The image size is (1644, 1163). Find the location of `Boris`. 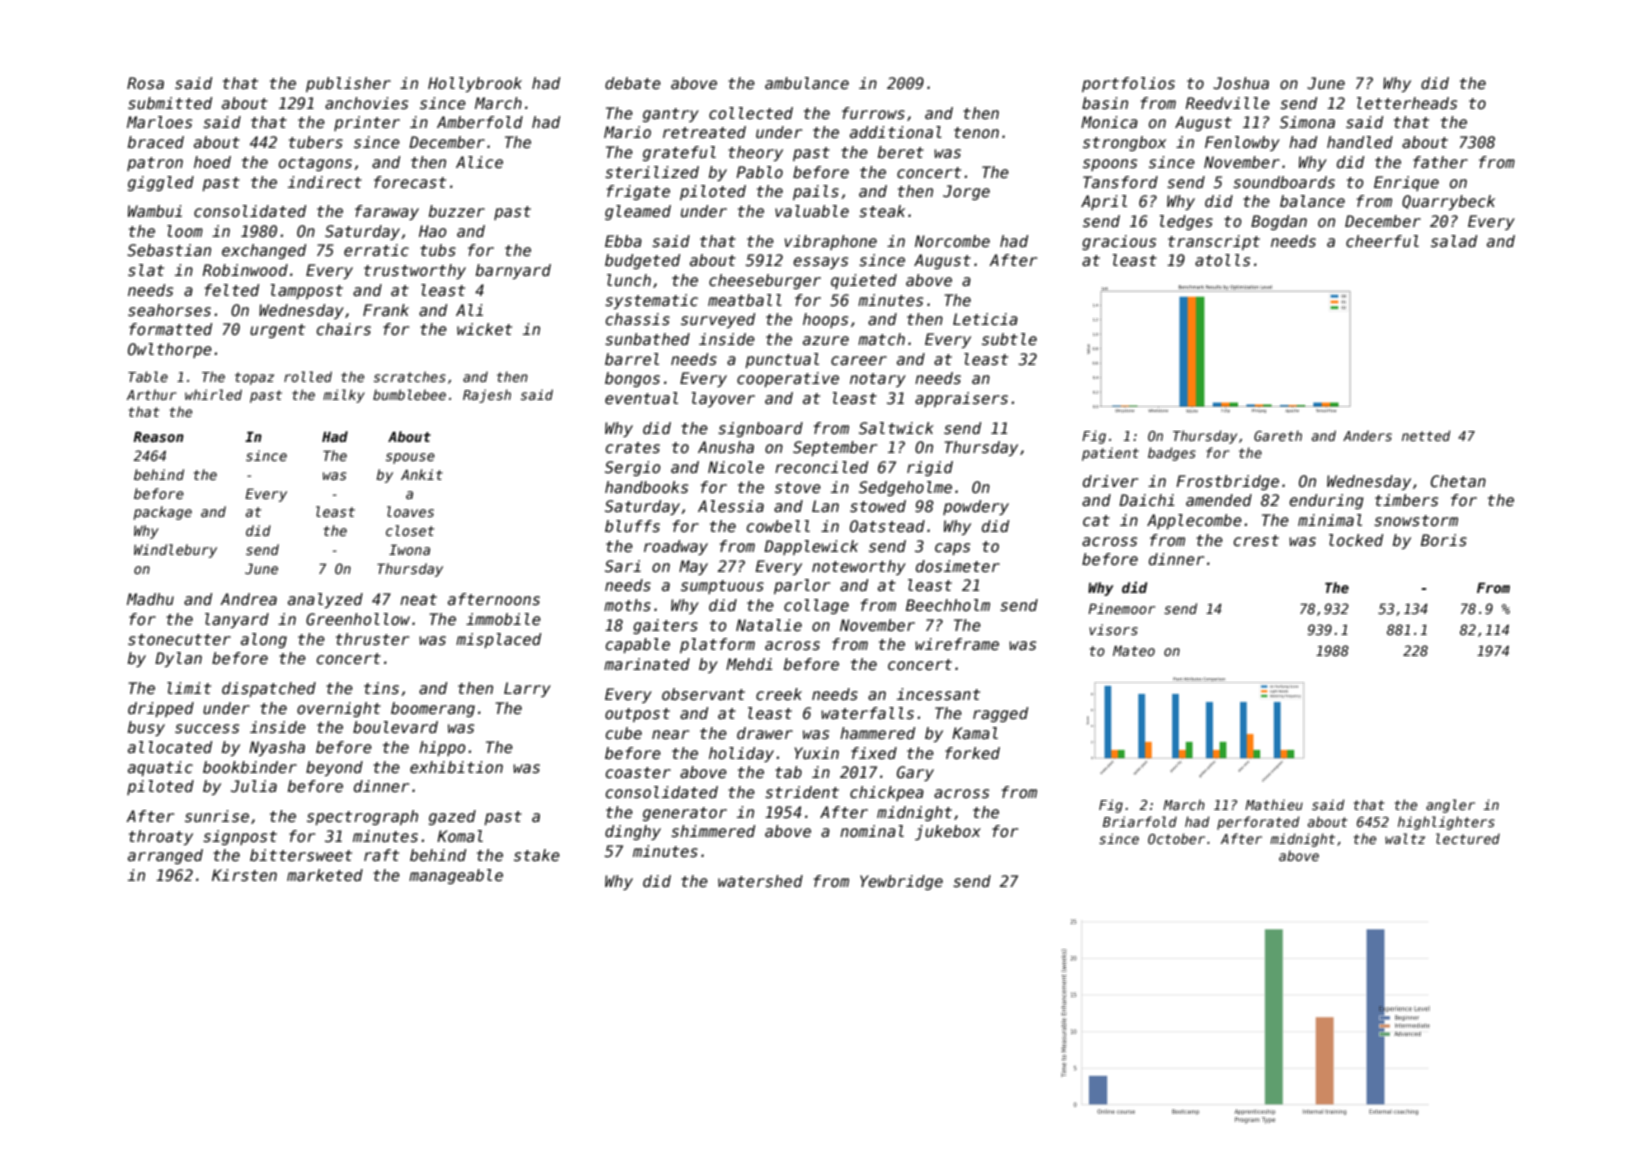

Boris is located at coordinates (1444, 540).
